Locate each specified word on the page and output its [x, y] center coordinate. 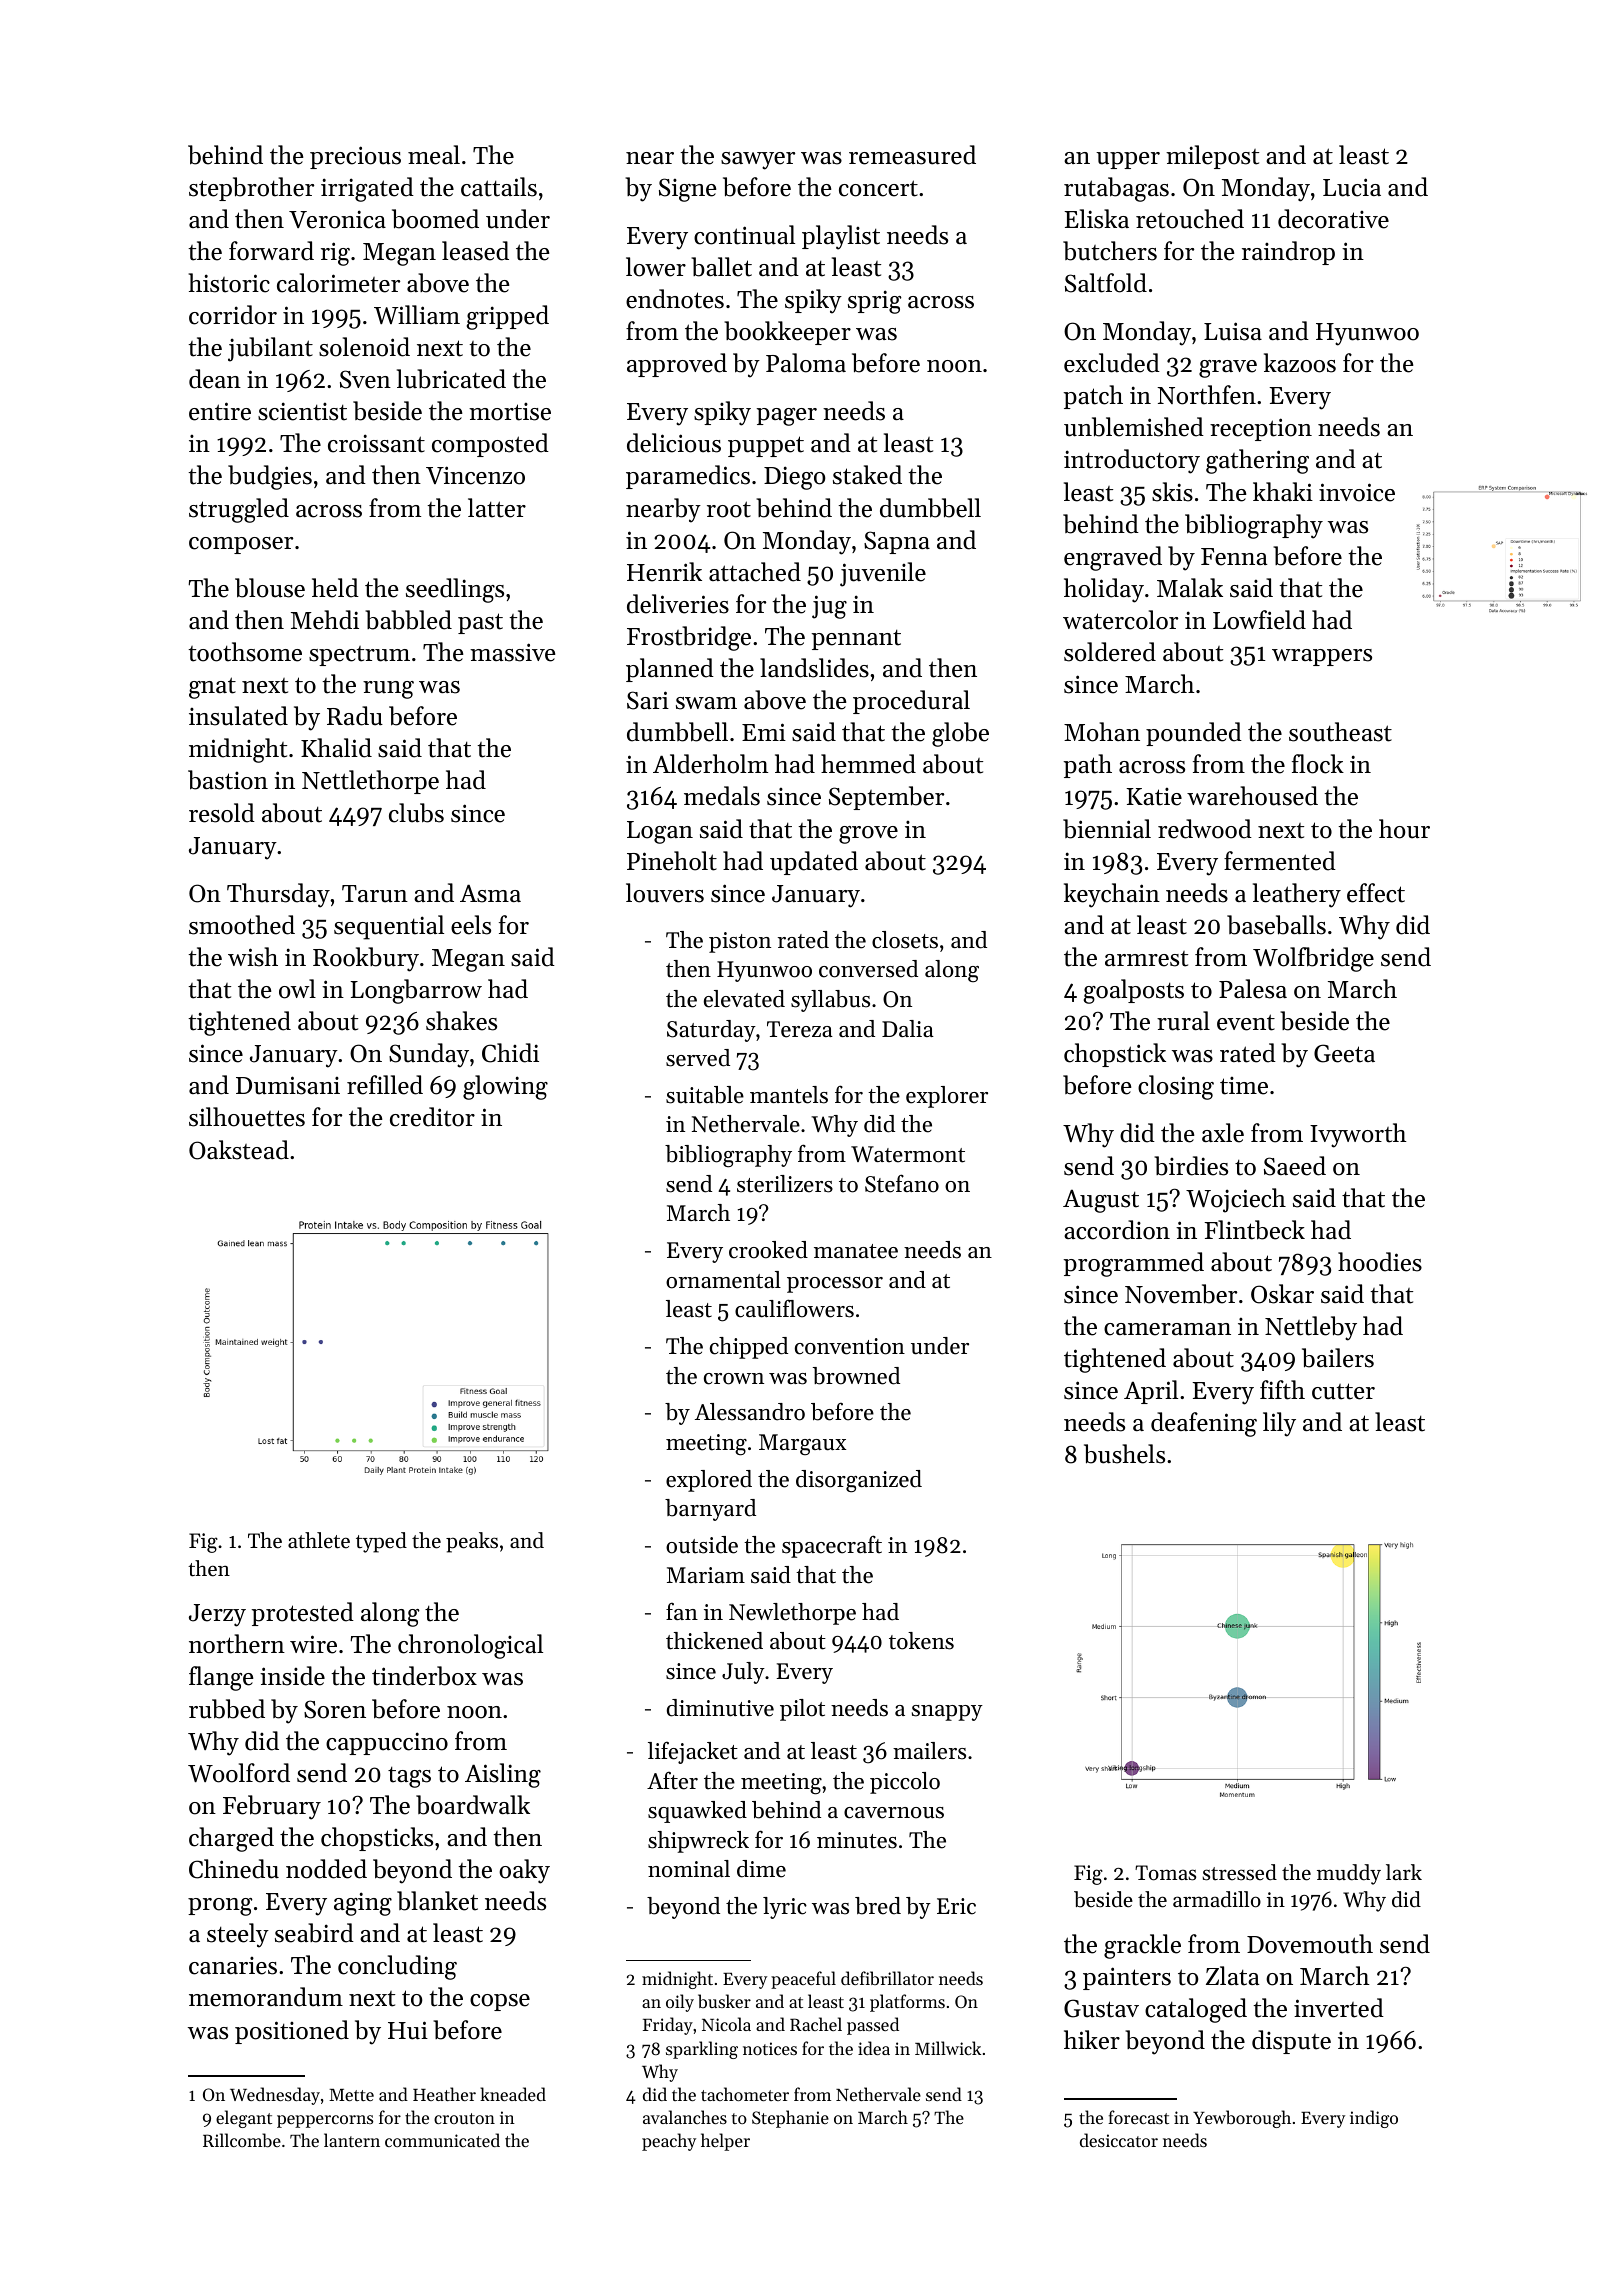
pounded [1194, 734]
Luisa [1233, 331]
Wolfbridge [1313, 959]
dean [215, 379]
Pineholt [672, 861]
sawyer [758, 161]
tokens [921, 1641]
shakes [461, 1021]
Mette [351, 2095]
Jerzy [217, 1615]
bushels [1124, 1454]
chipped [749, 1348]
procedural [911, 702]
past [480, 623]
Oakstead [239, 1150]
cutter [1343, 1391]
